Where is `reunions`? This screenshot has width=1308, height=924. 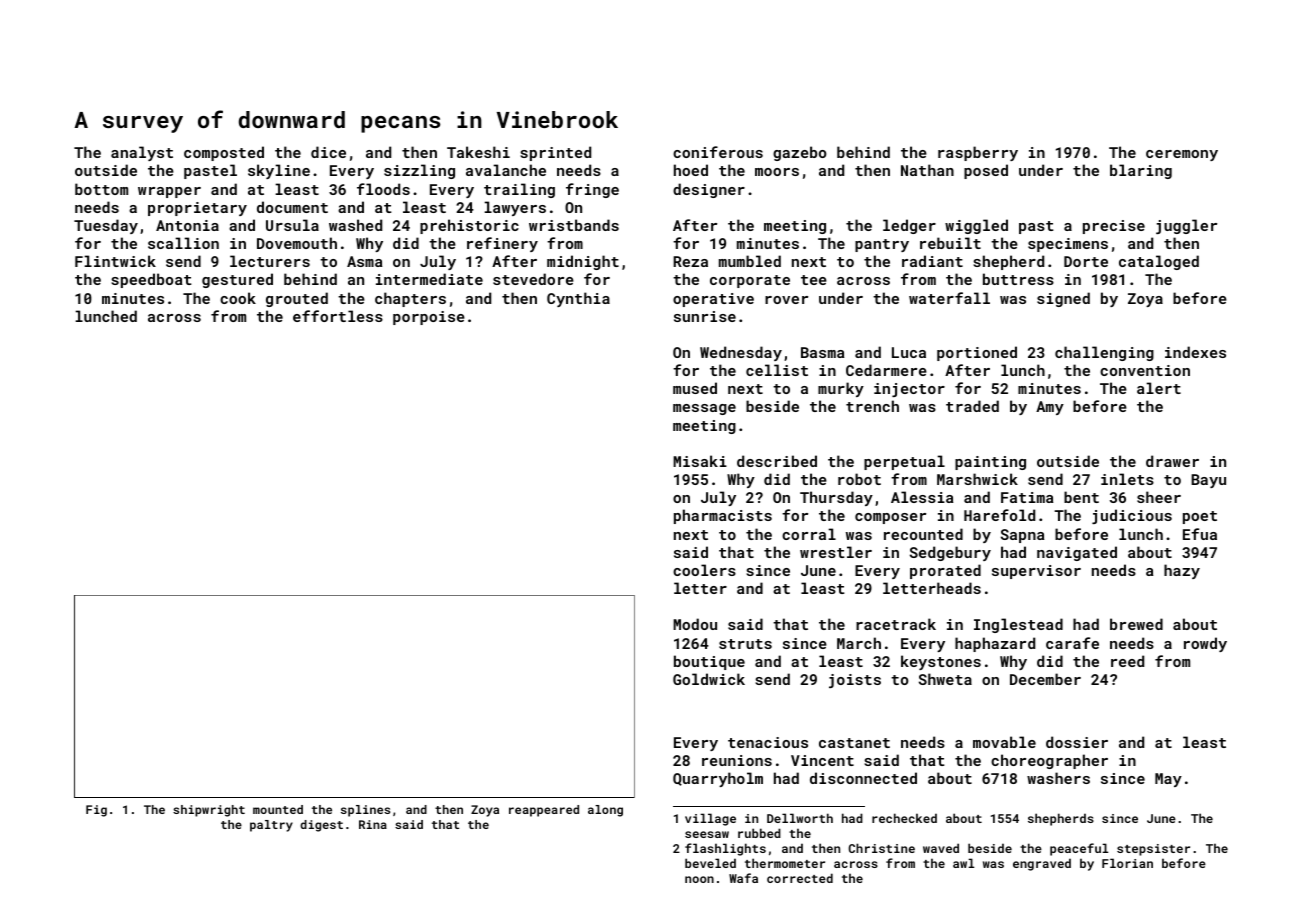
reunions is located at coordinates (737, 760).
